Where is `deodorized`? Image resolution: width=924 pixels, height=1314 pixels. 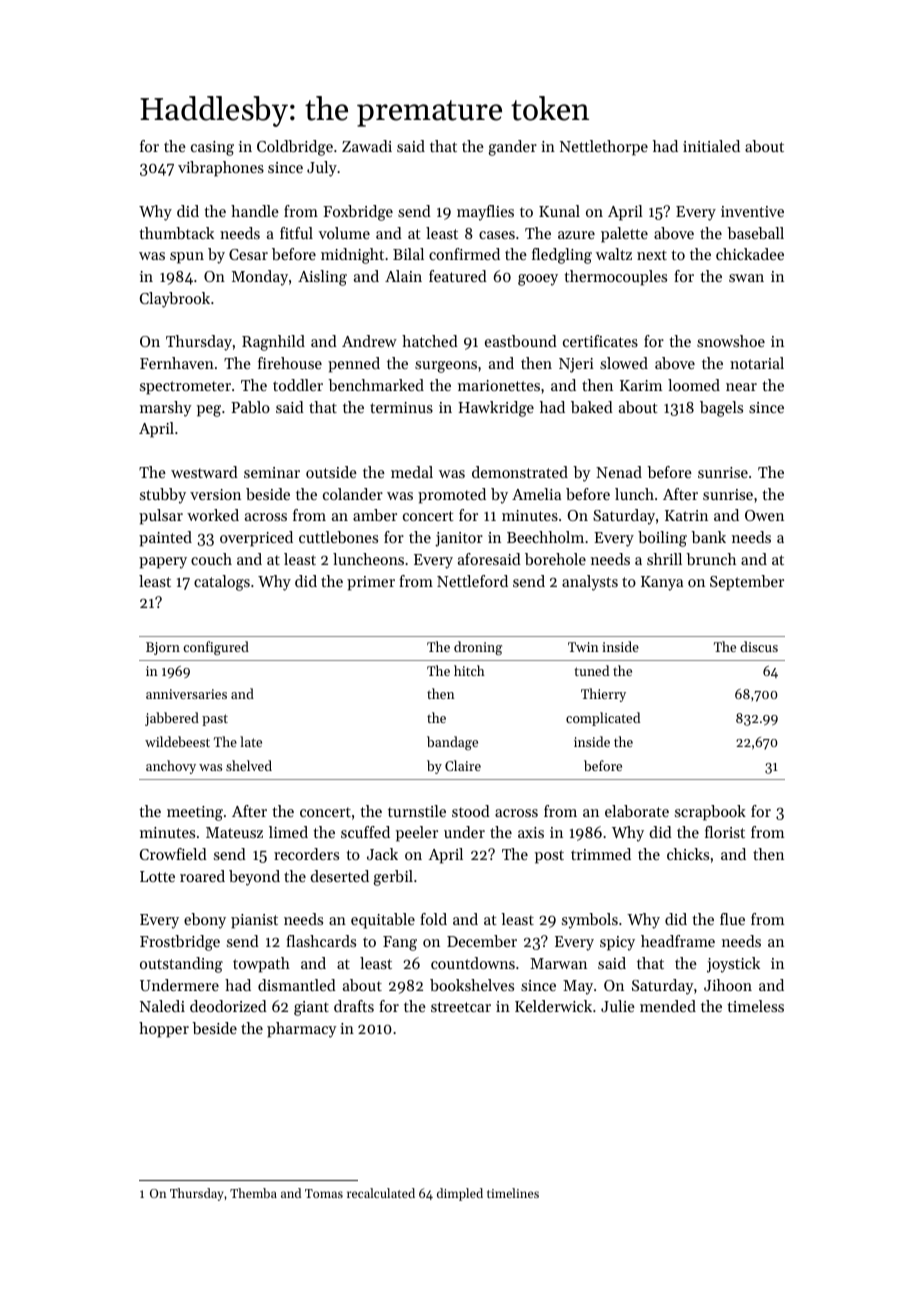 deodorized is located at coordinates (228, 1006).
